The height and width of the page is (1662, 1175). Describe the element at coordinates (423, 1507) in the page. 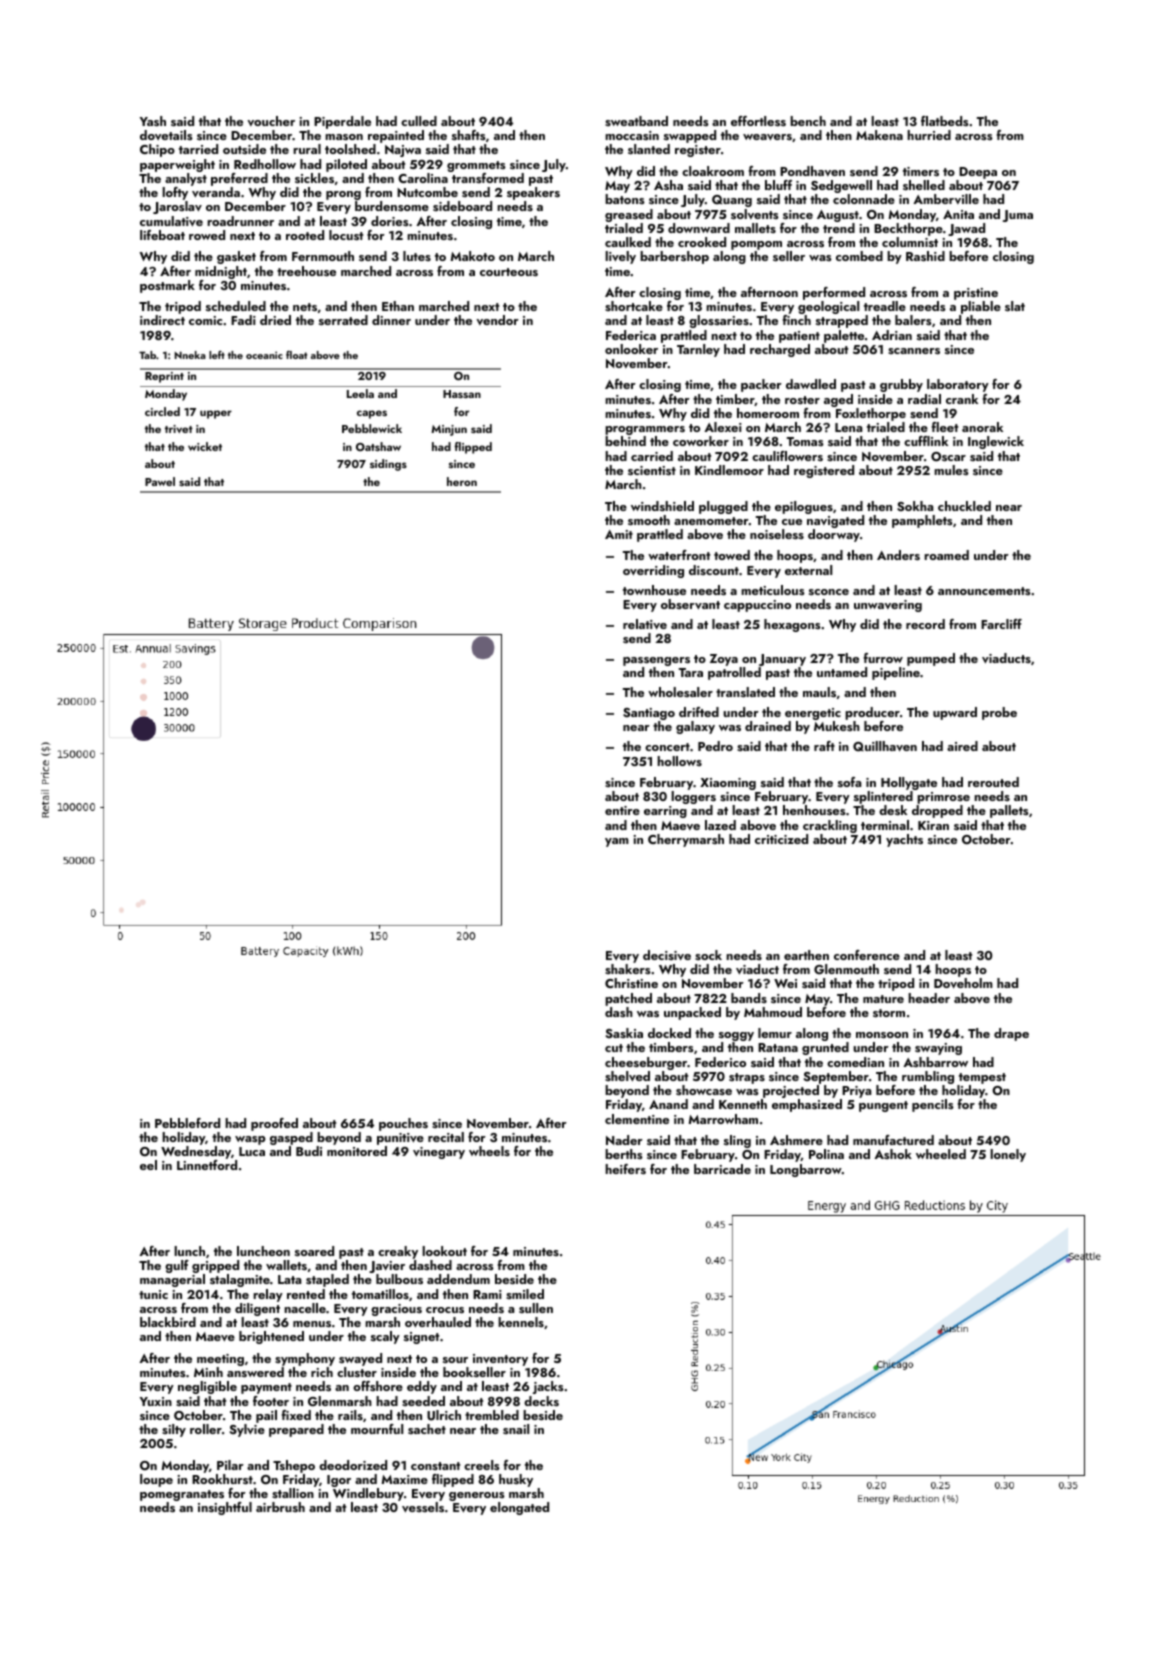

I see `vessels` at that location.
